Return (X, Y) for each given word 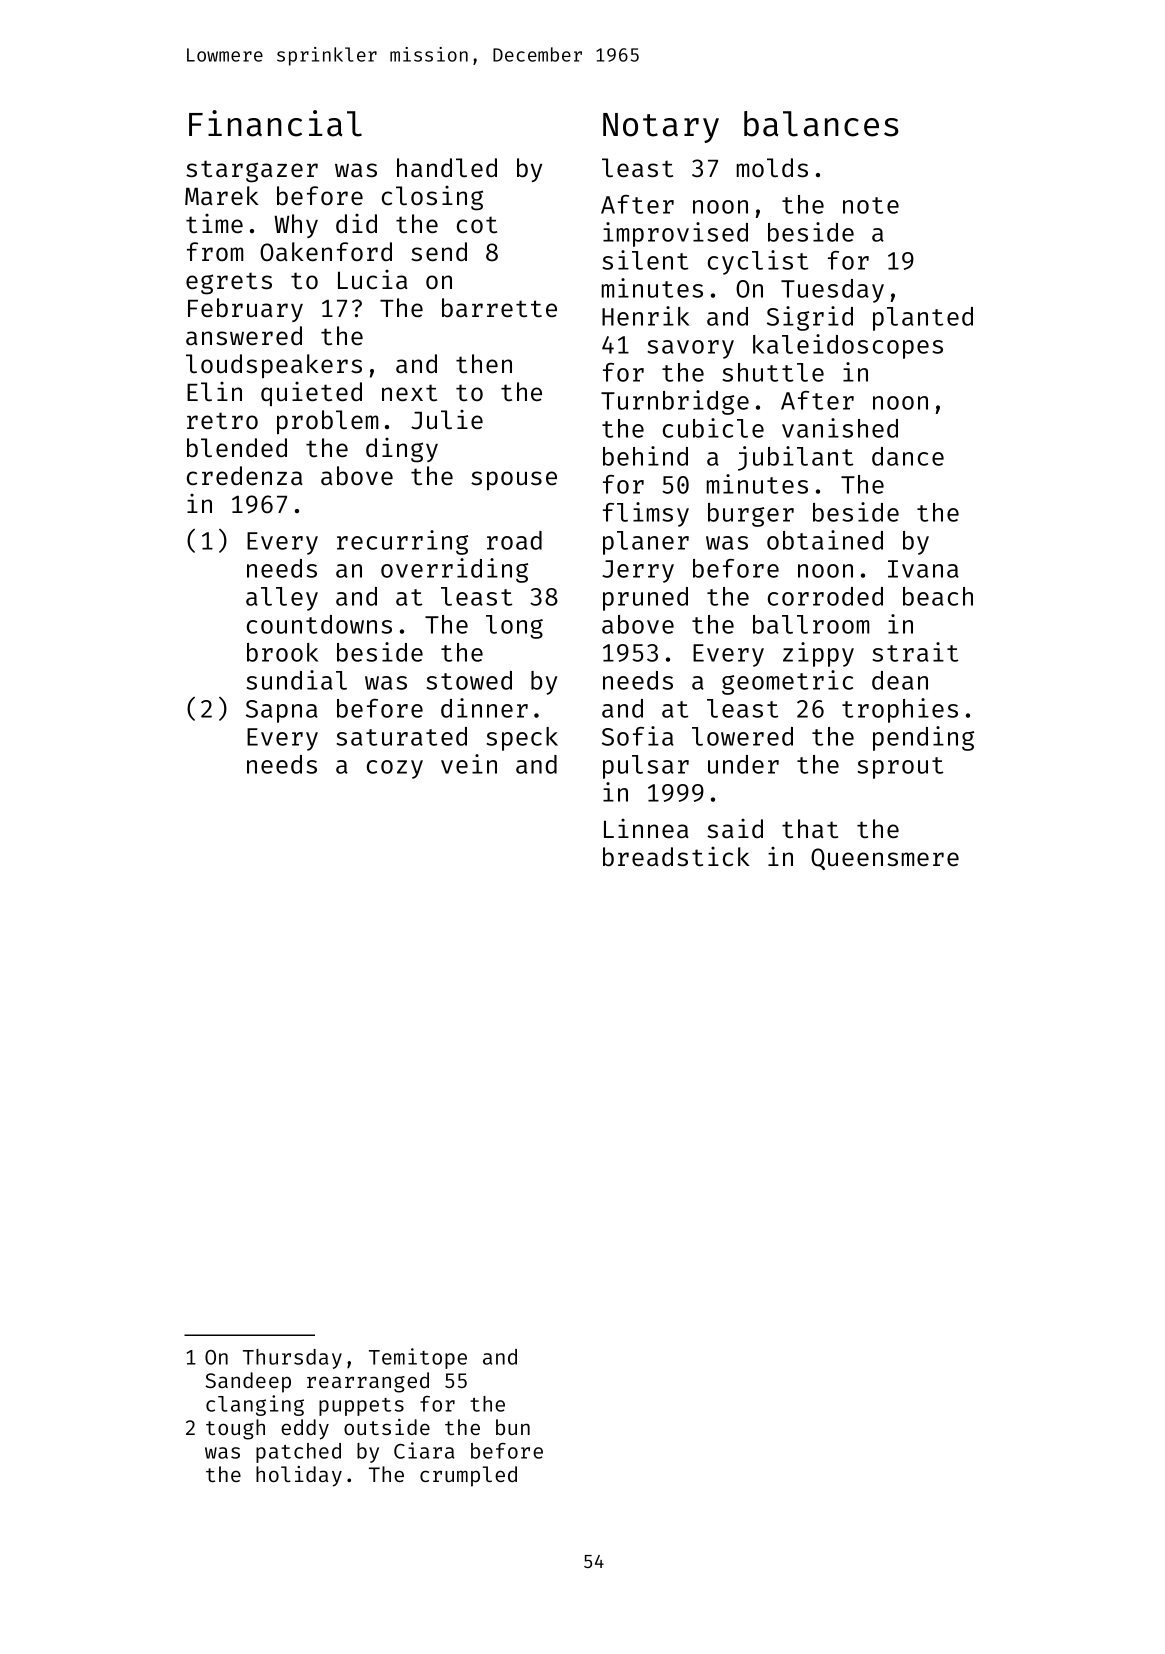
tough (235, 1429)
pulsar (646, 767)
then (484, 364)
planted (923, 319)
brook (282, 652)
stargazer (252, 171)
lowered (742, 736)
